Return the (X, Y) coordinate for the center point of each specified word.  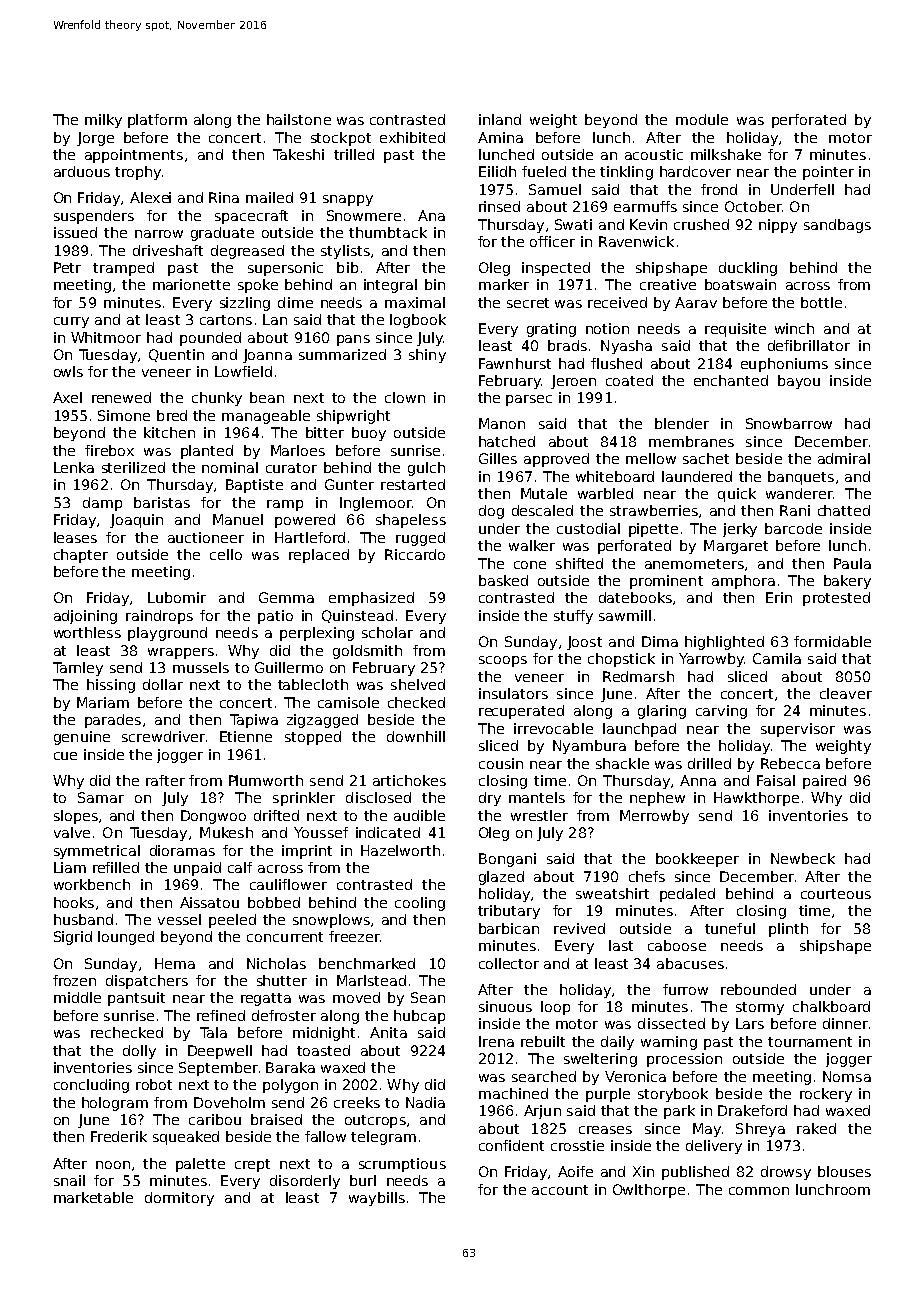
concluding (91, 1086)
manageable (266, 417)
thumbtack (388, 232)
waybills (377, 1199)
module (702, 119)
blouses (844, 1171)
